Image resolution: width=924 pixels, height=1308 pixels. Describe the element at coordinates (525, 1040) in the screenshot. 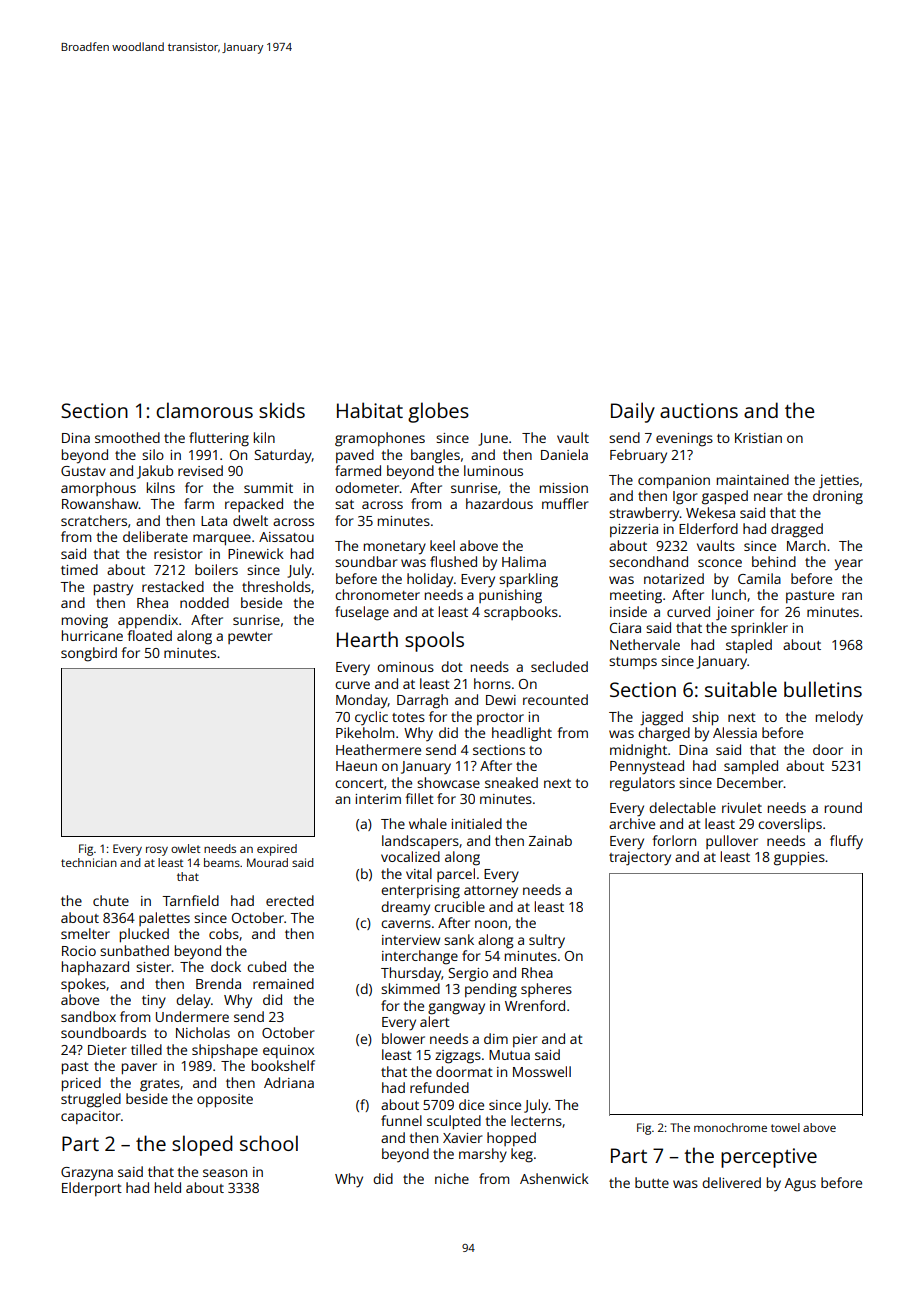

I see `pier` at that location.
